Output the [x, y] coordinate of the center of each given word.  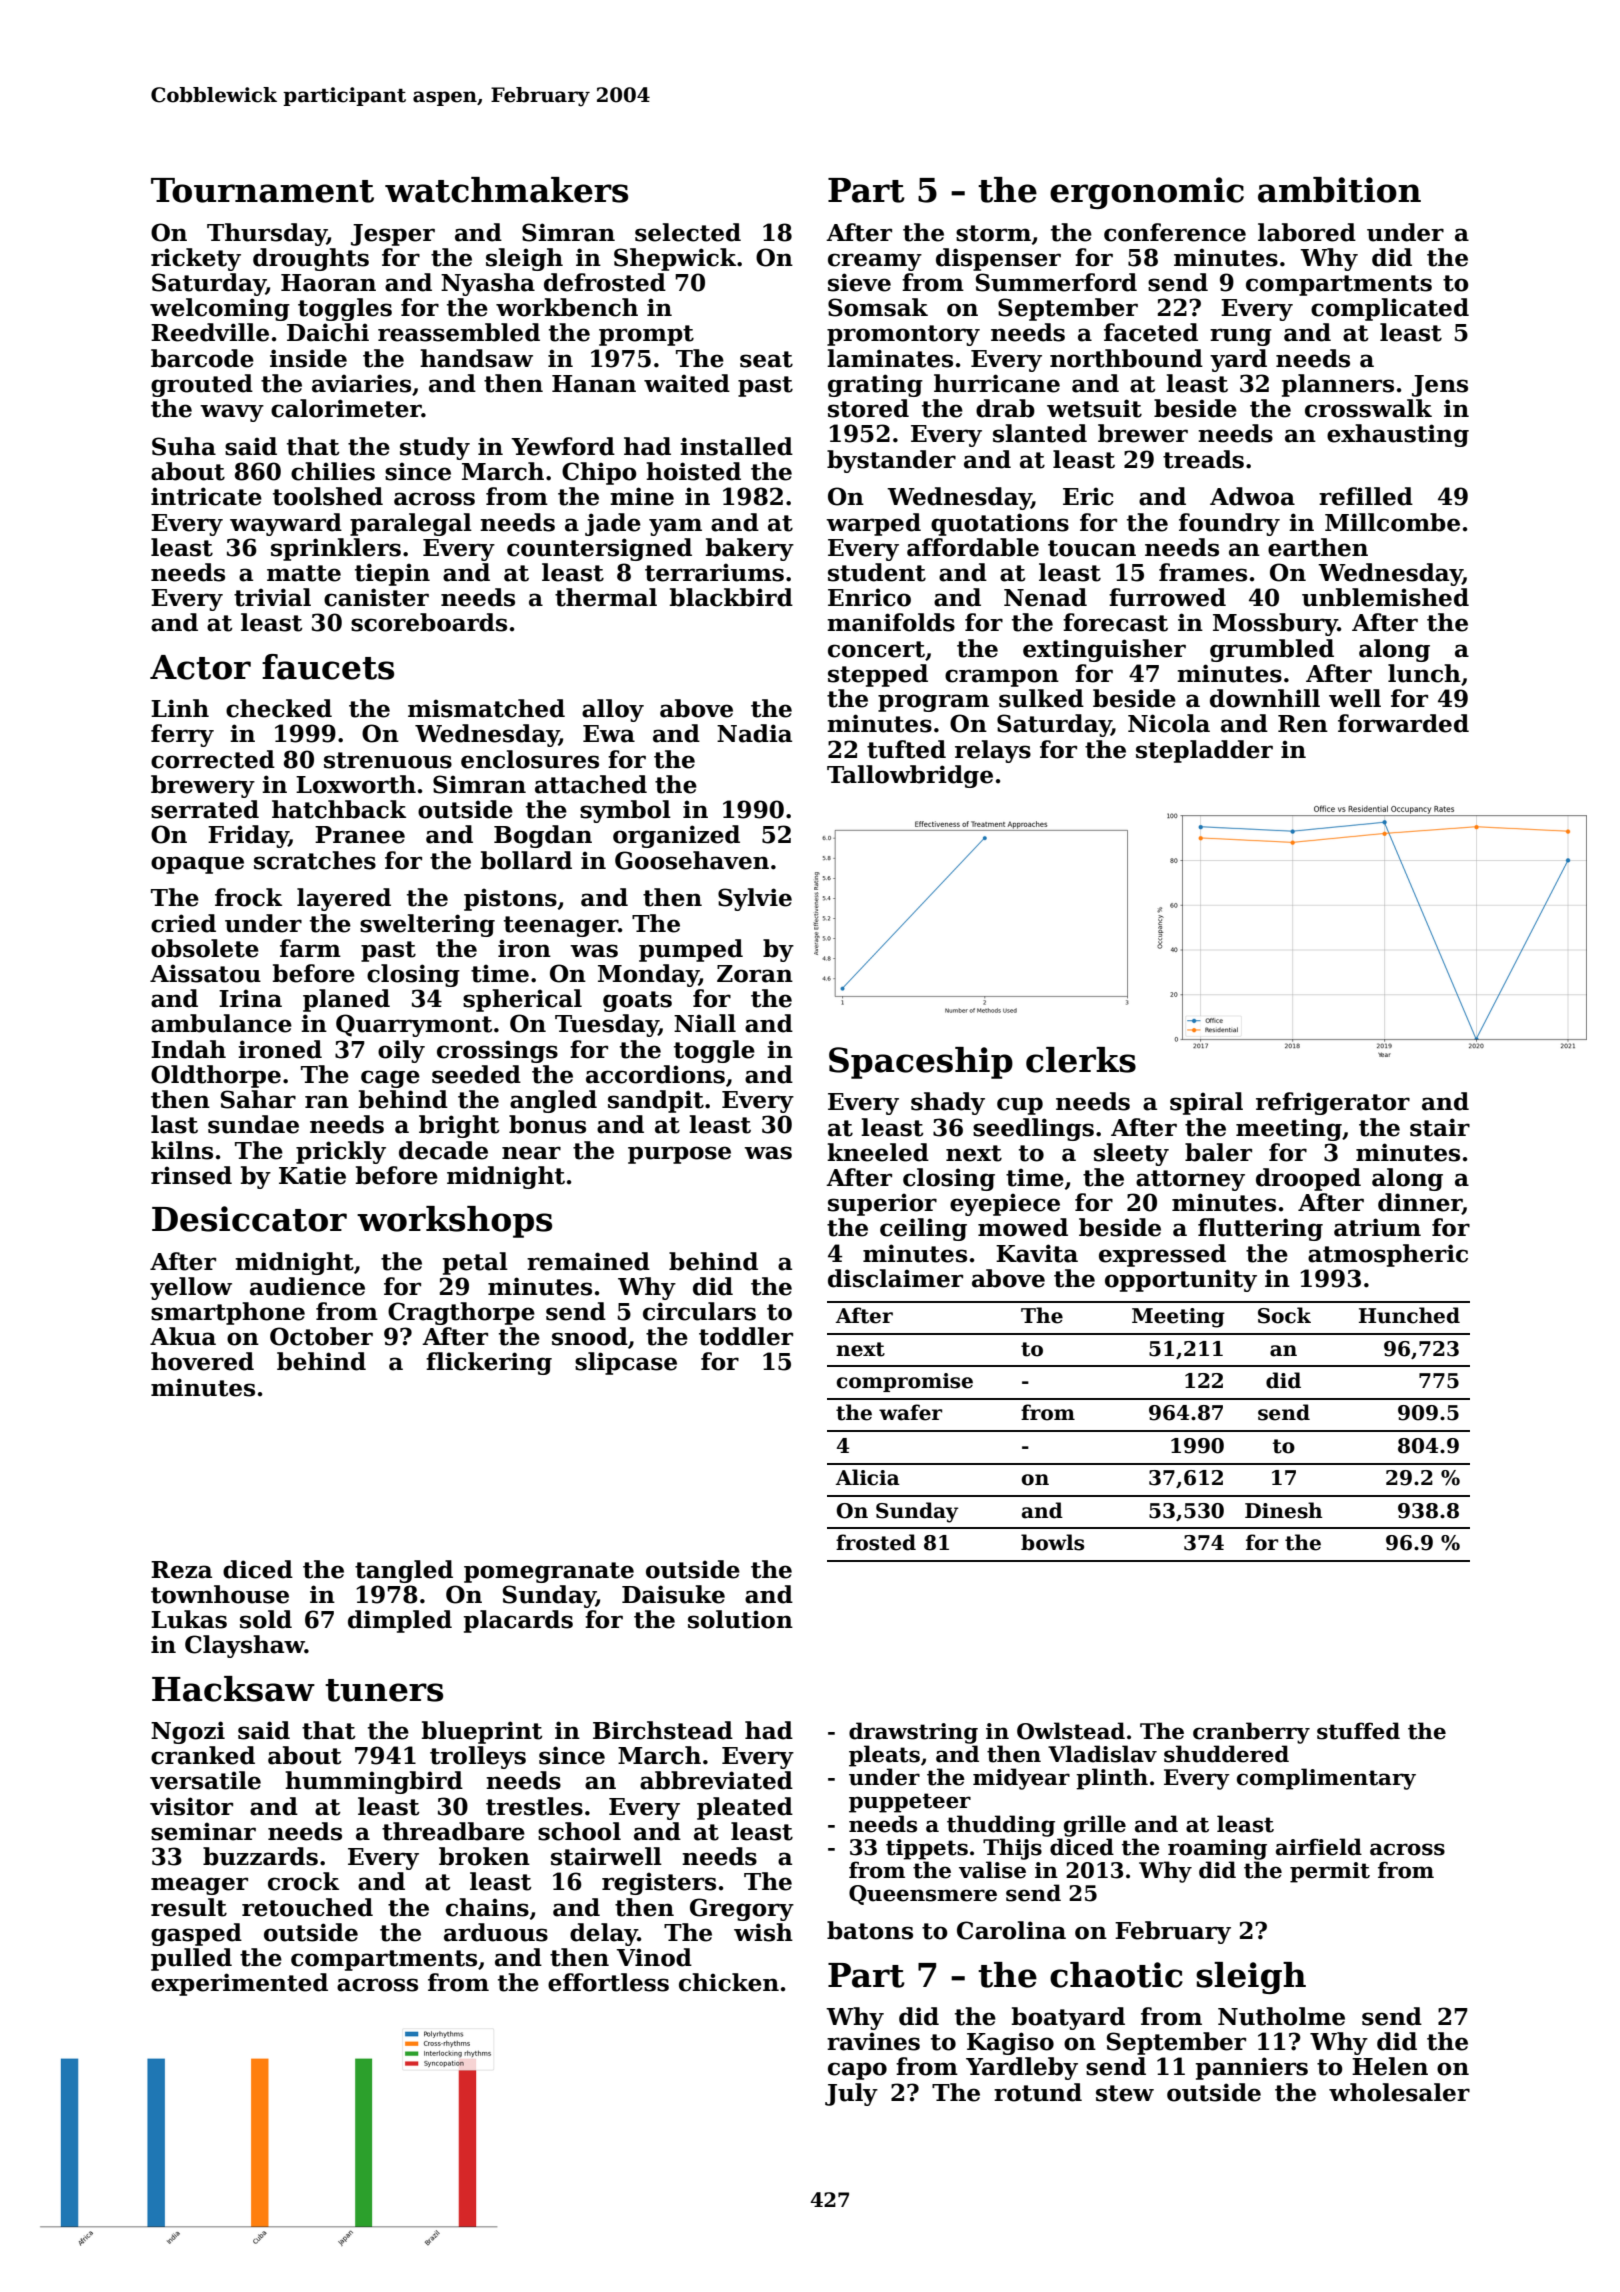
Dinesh [1284, 1510]
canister [376, 597]
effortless [608, 1982]
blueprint [482, 1732]
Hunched [1409, 1315]
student [877, 572]
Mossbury [1275, 624]
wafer [910, 1412]
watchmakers [506, 190]
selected [688, 232]
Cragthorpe [461, 1313]
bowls [1052, 1542]
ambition [1339, 190]
